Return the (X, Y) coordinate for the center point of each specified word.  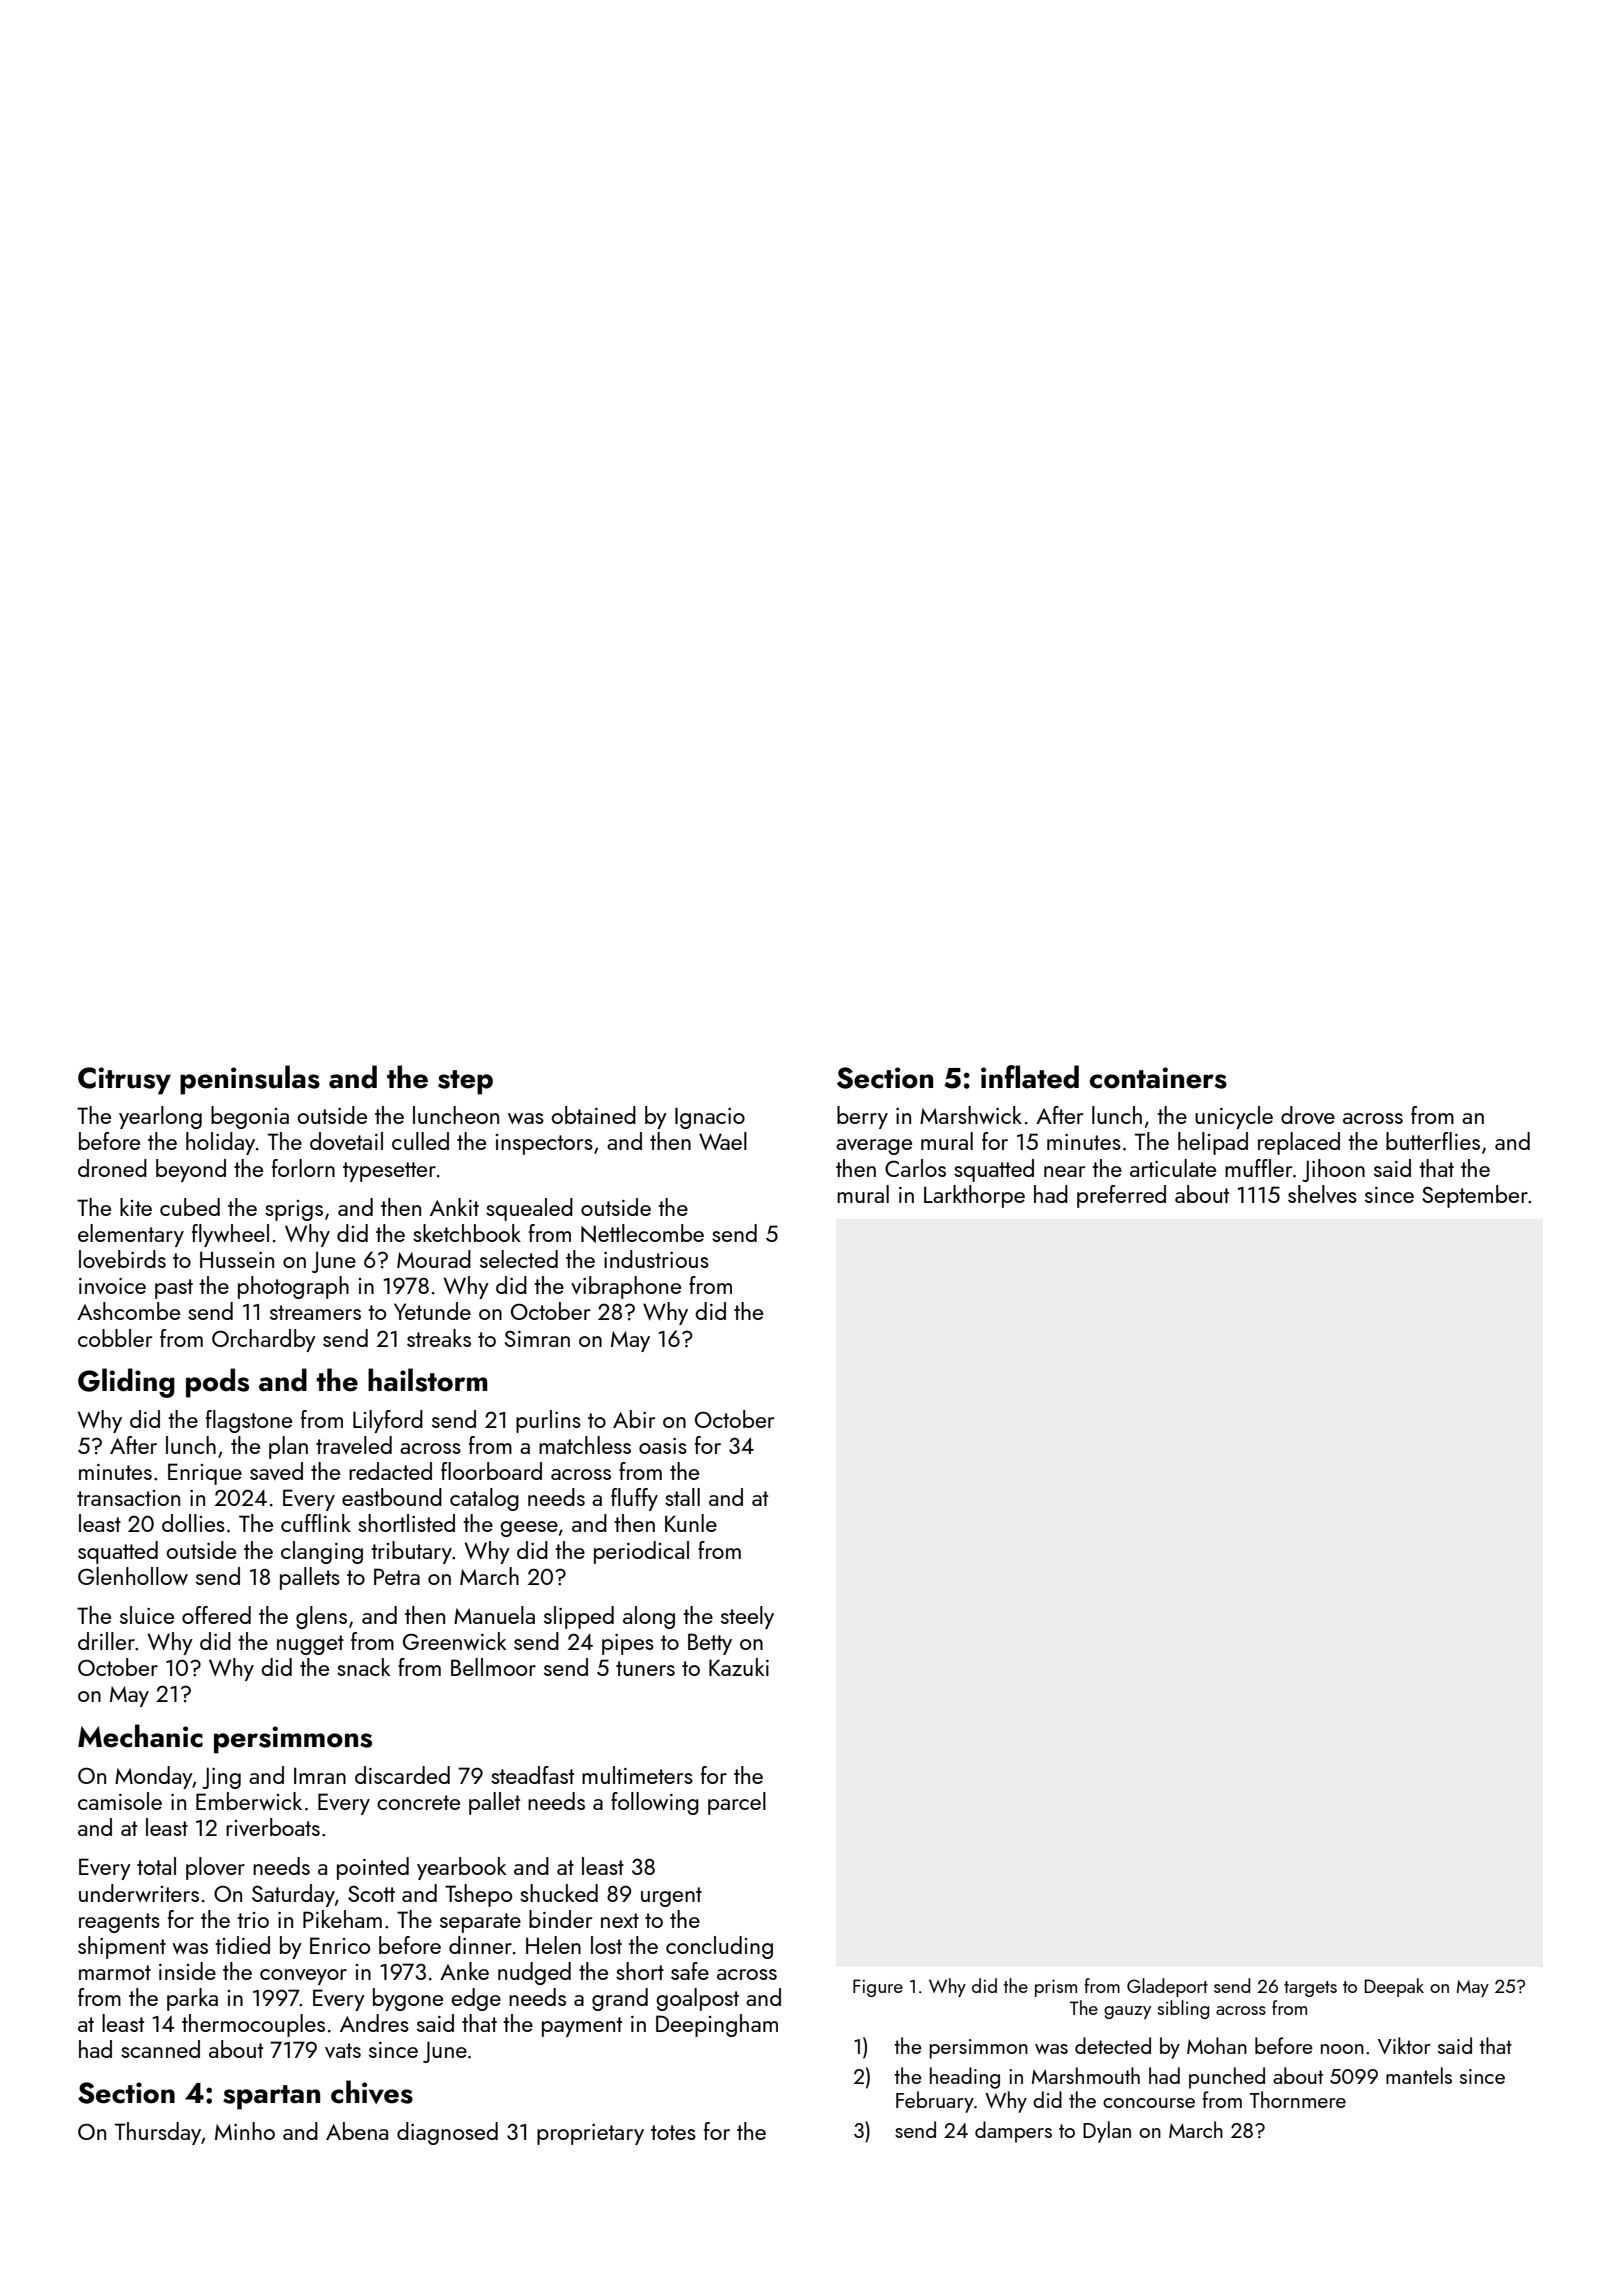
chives (372, 2092)
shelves (1322, 1194)
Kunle (691, 1523)
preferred (1121, 1196)
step (465, 1082)
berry (862, 1117)
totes (673, 2132)
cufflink (316, 1523)
